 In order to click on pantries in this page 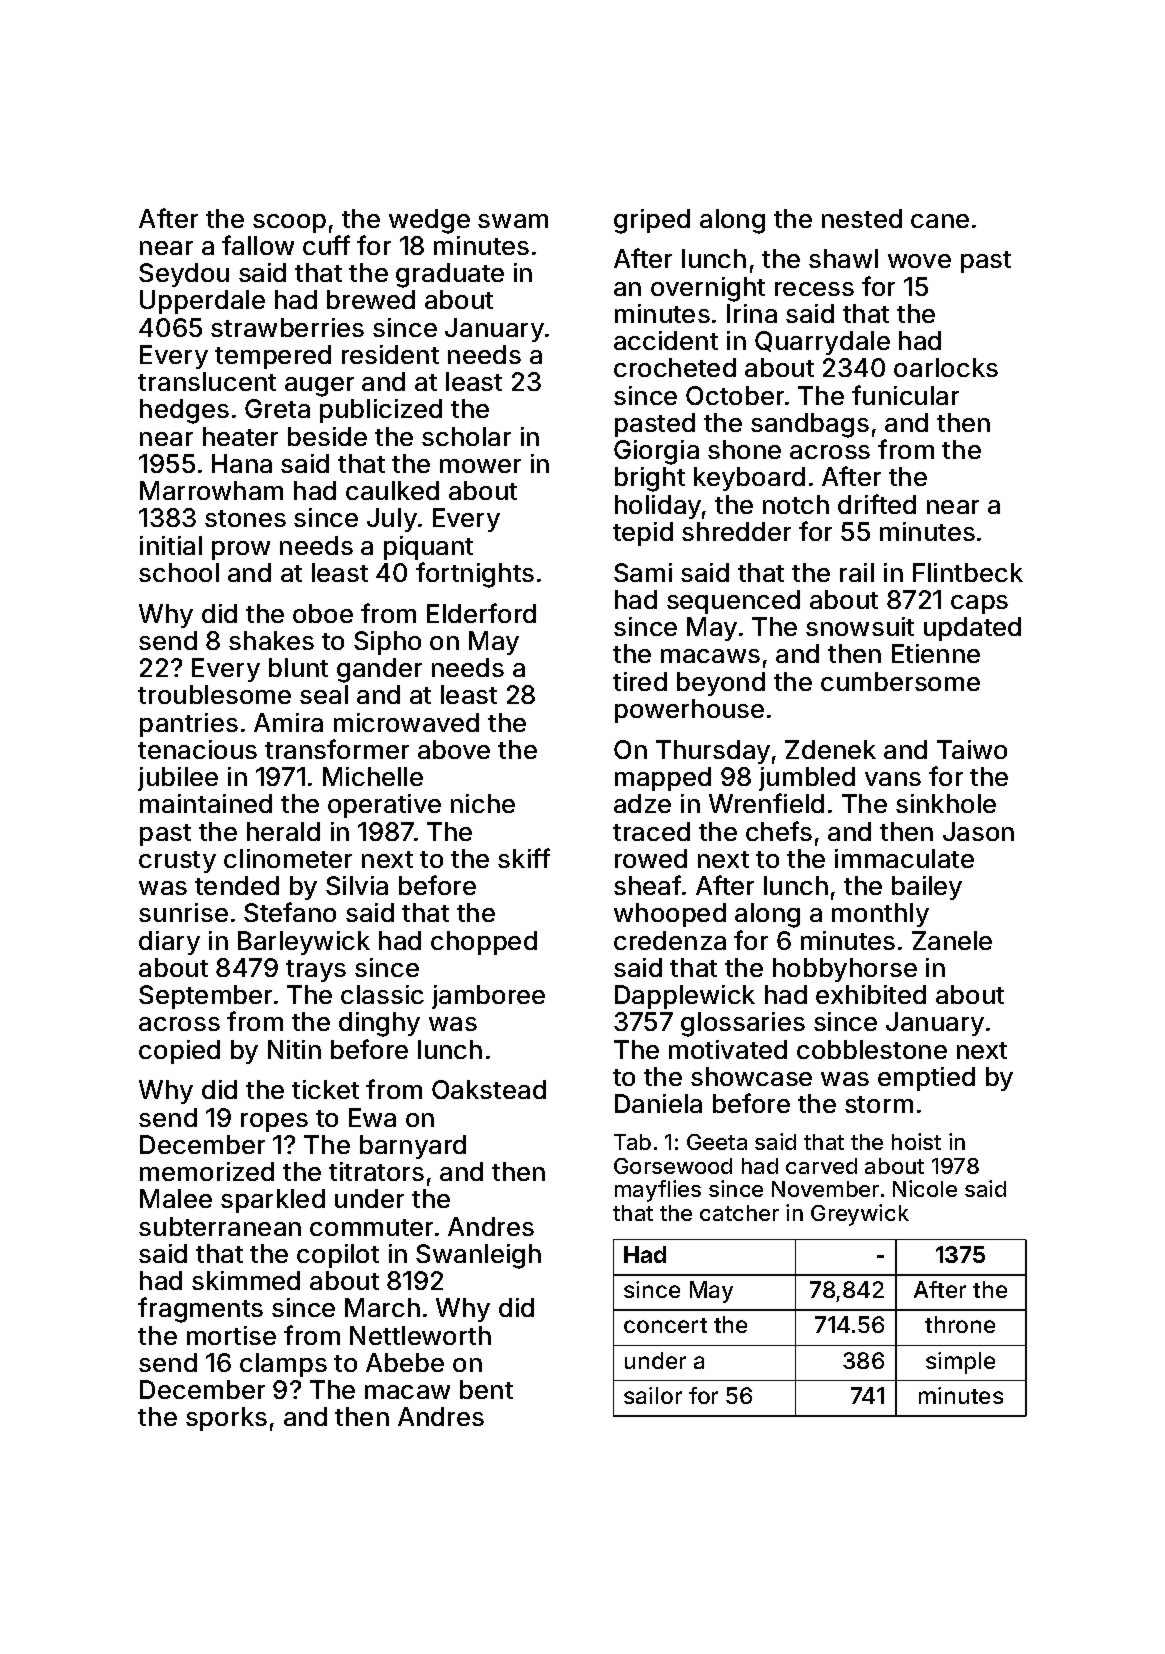, I will do `click(189, 725)`.
